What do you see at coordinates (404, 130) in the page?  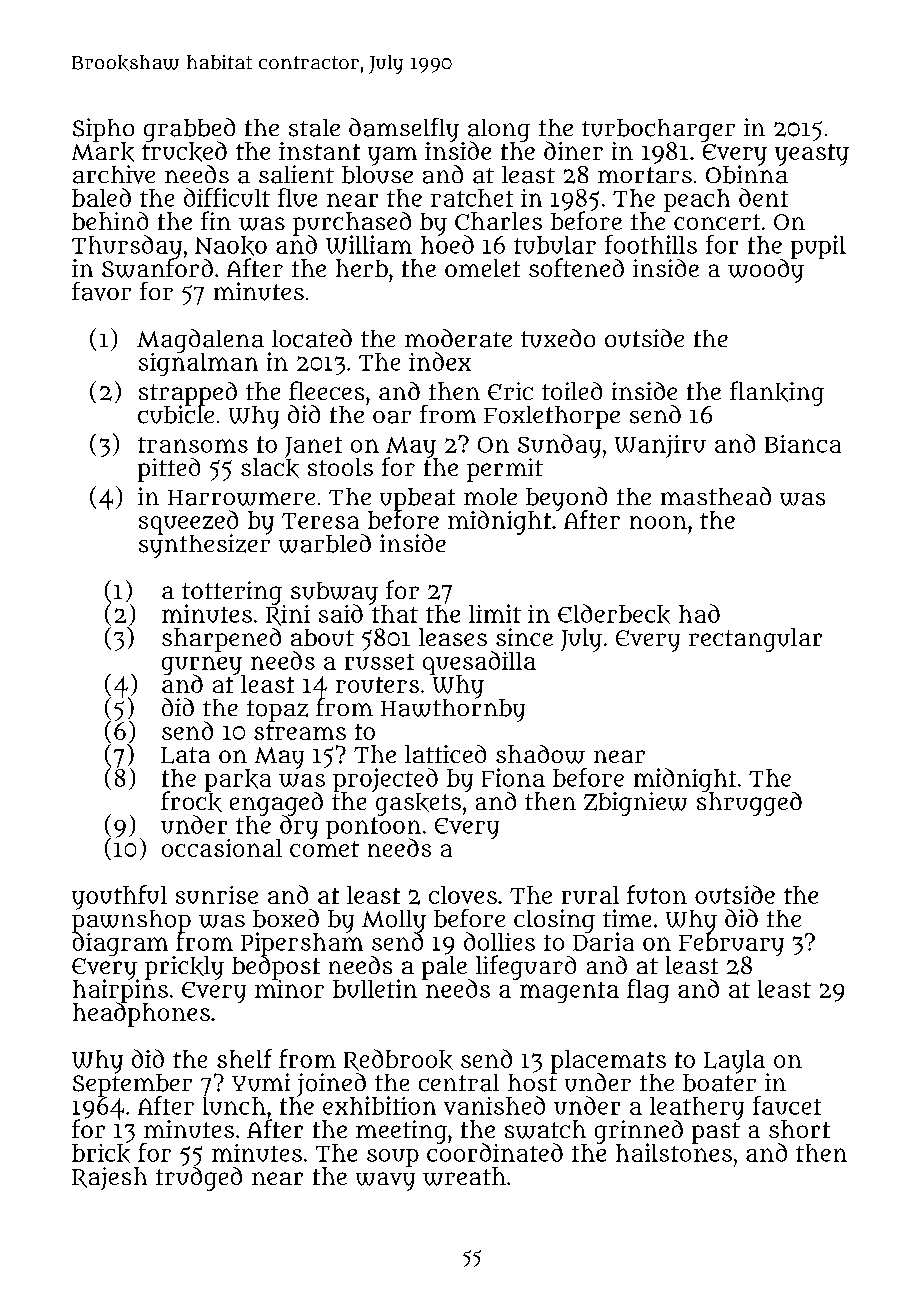 I see `damselfly` at bounding box center [404, 130].
